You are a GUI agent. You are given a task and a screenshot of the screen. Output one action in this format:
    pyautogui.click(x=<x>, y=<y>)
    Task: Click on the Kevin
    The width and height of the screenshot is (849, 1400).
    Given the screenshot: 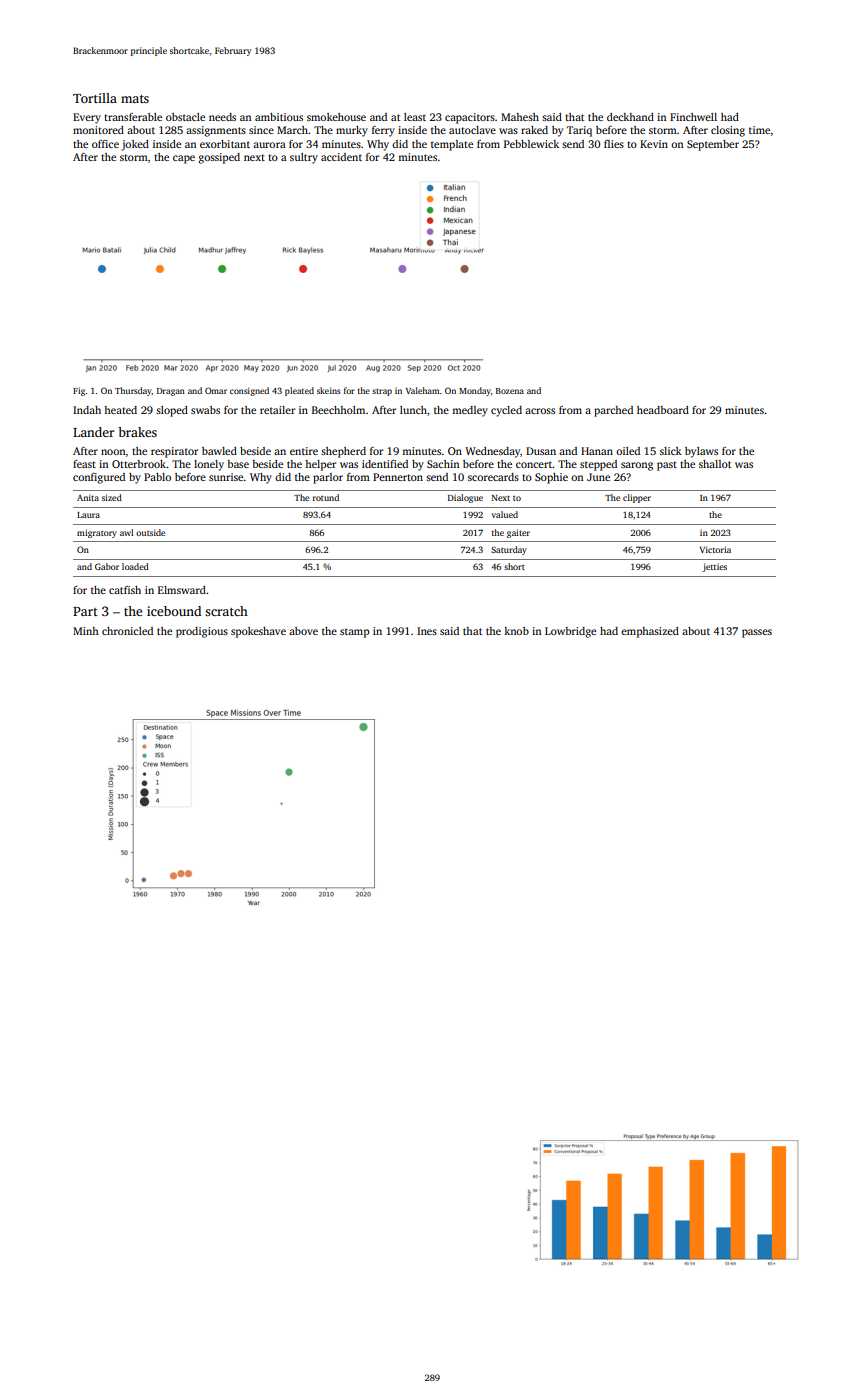 What is the action you would take?
    pyautogui.click(x=654, y=144)
